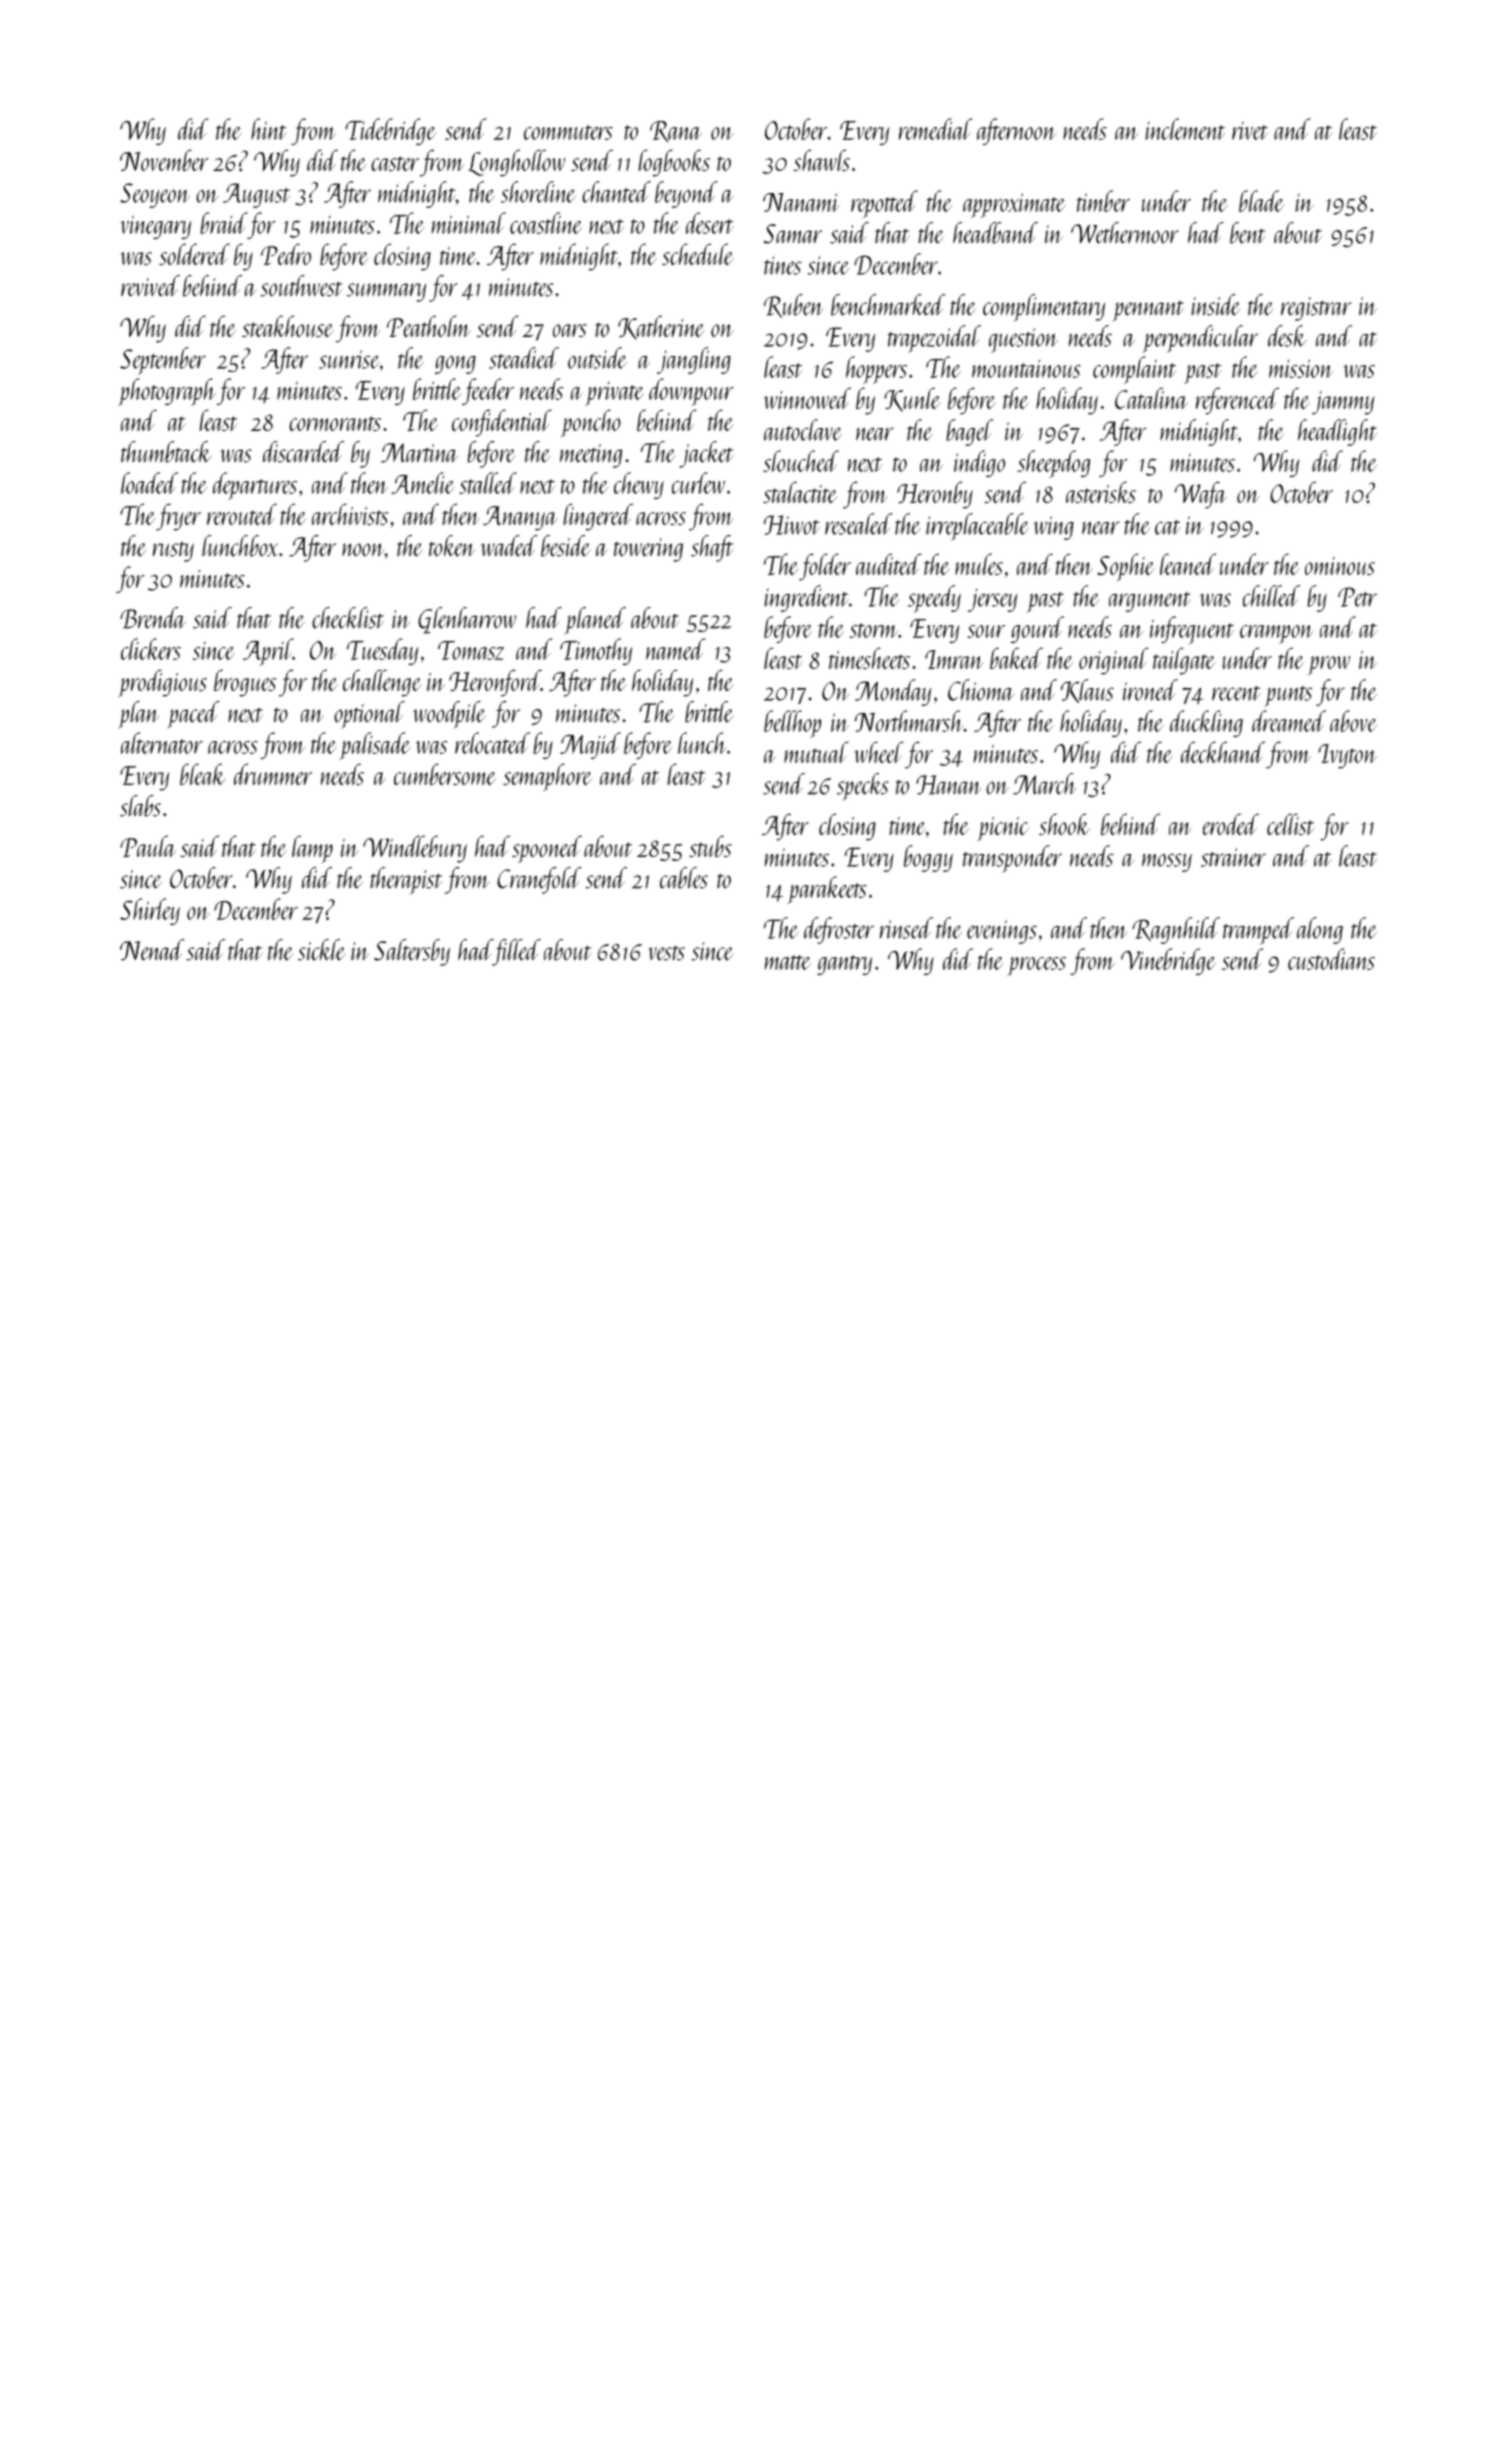  Describe the element at coordinates (596, 651) in the image. I see `Timothy` at that location.
